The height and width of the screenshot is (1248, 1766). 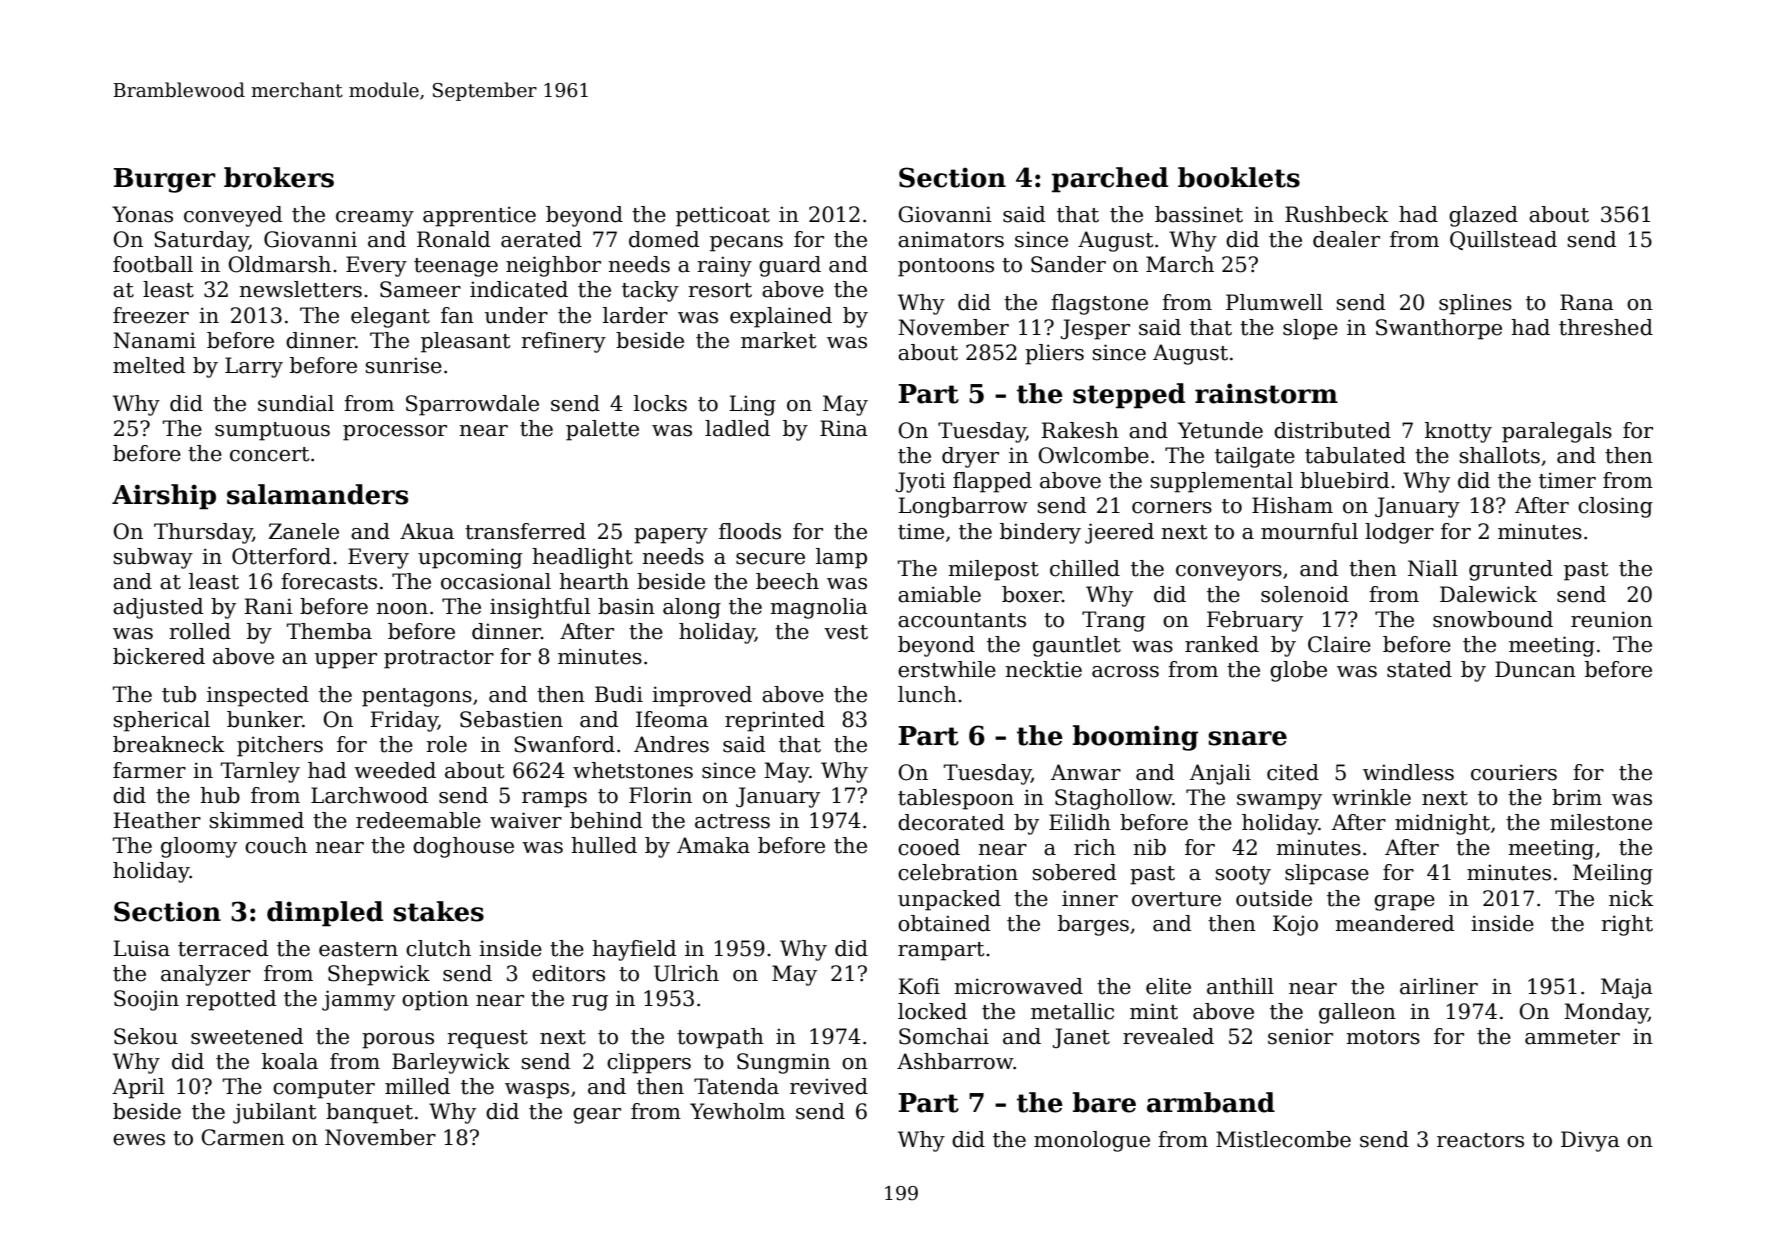 What do you see at coordinates (737, 428) in the screenshot?
I see `ladled` at bounding box center [737, 428].
